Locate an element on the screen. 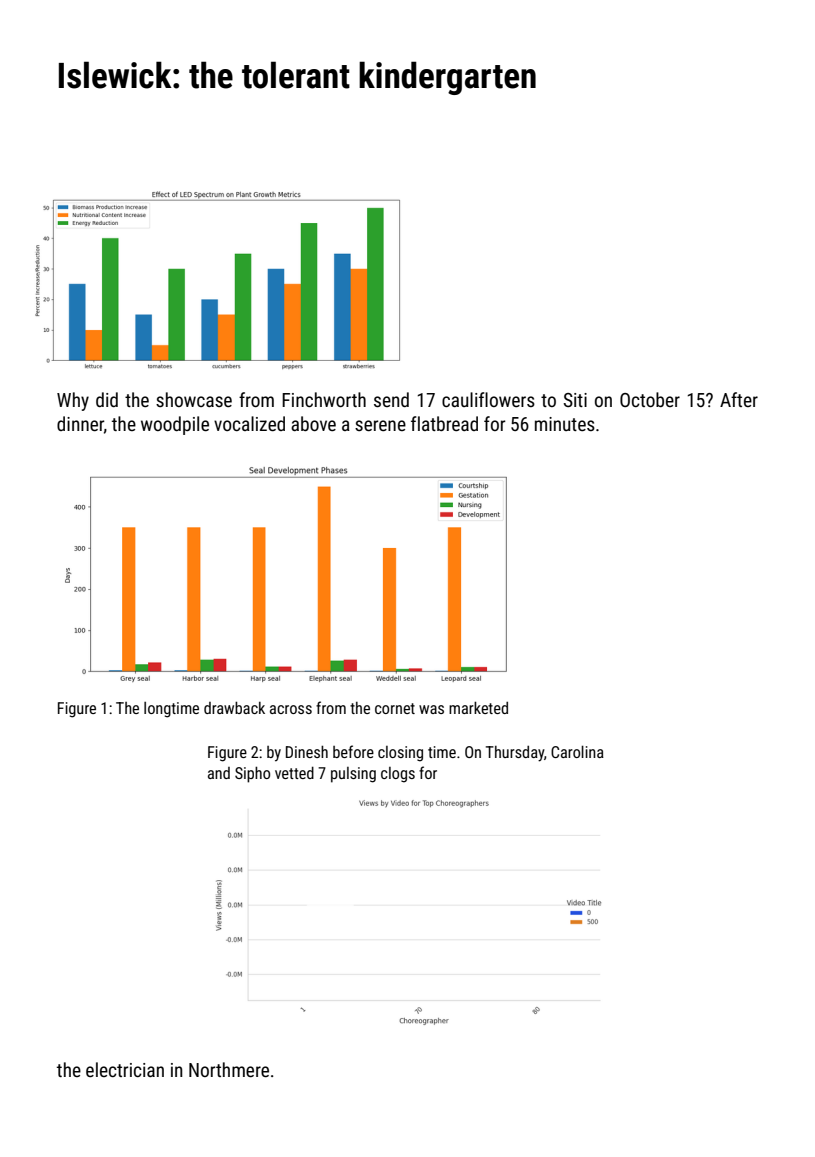 This screenshot has height=1157, width=815. clogs is located at coordinates (398, 775).
